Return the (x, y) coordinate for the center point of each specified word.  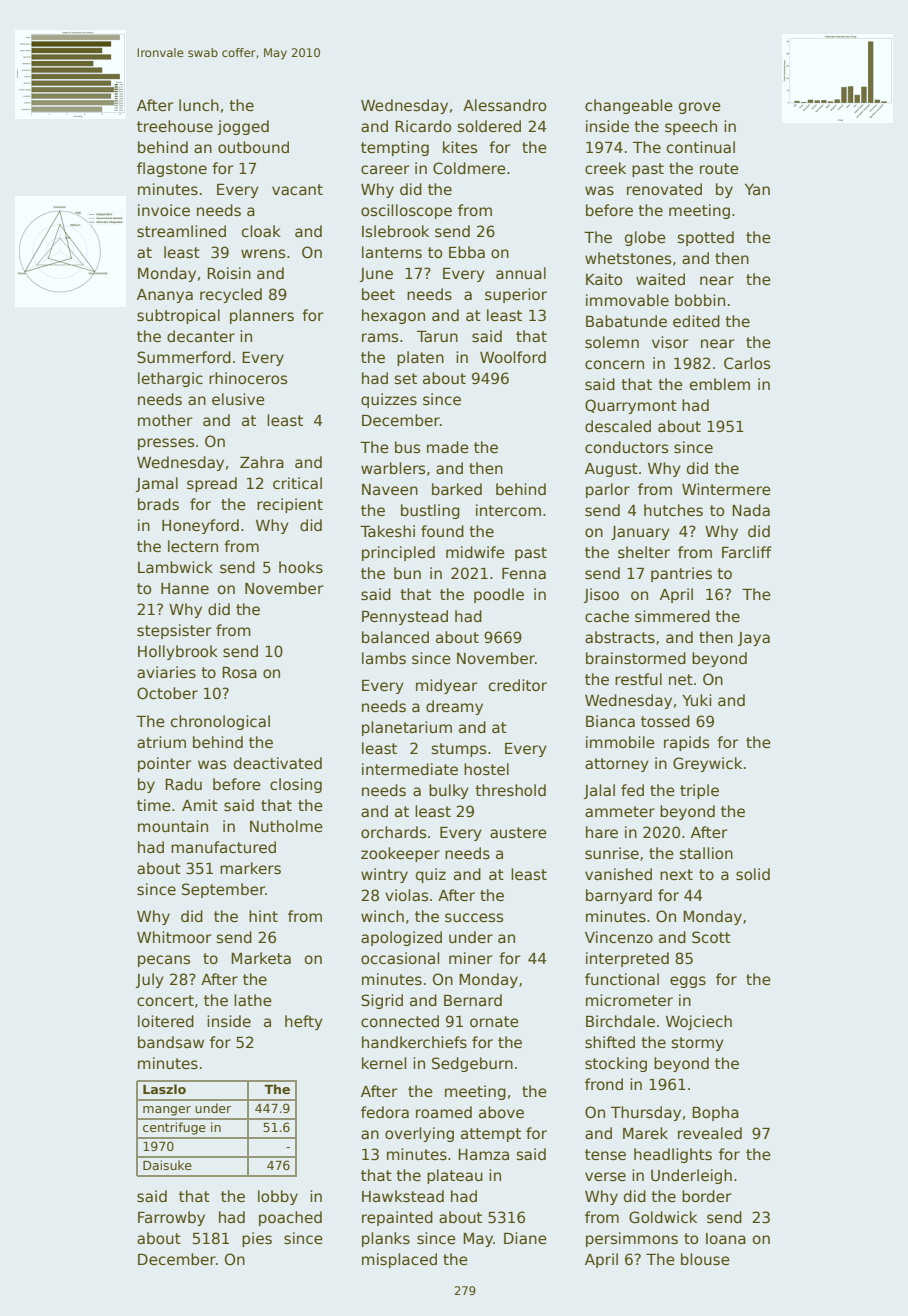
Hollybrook (178, 652)
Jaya (754, 639)
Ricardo (423, 126)
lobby (278, 1197)
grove (700, 108)
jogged (243, 127)
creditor (518, 685)
